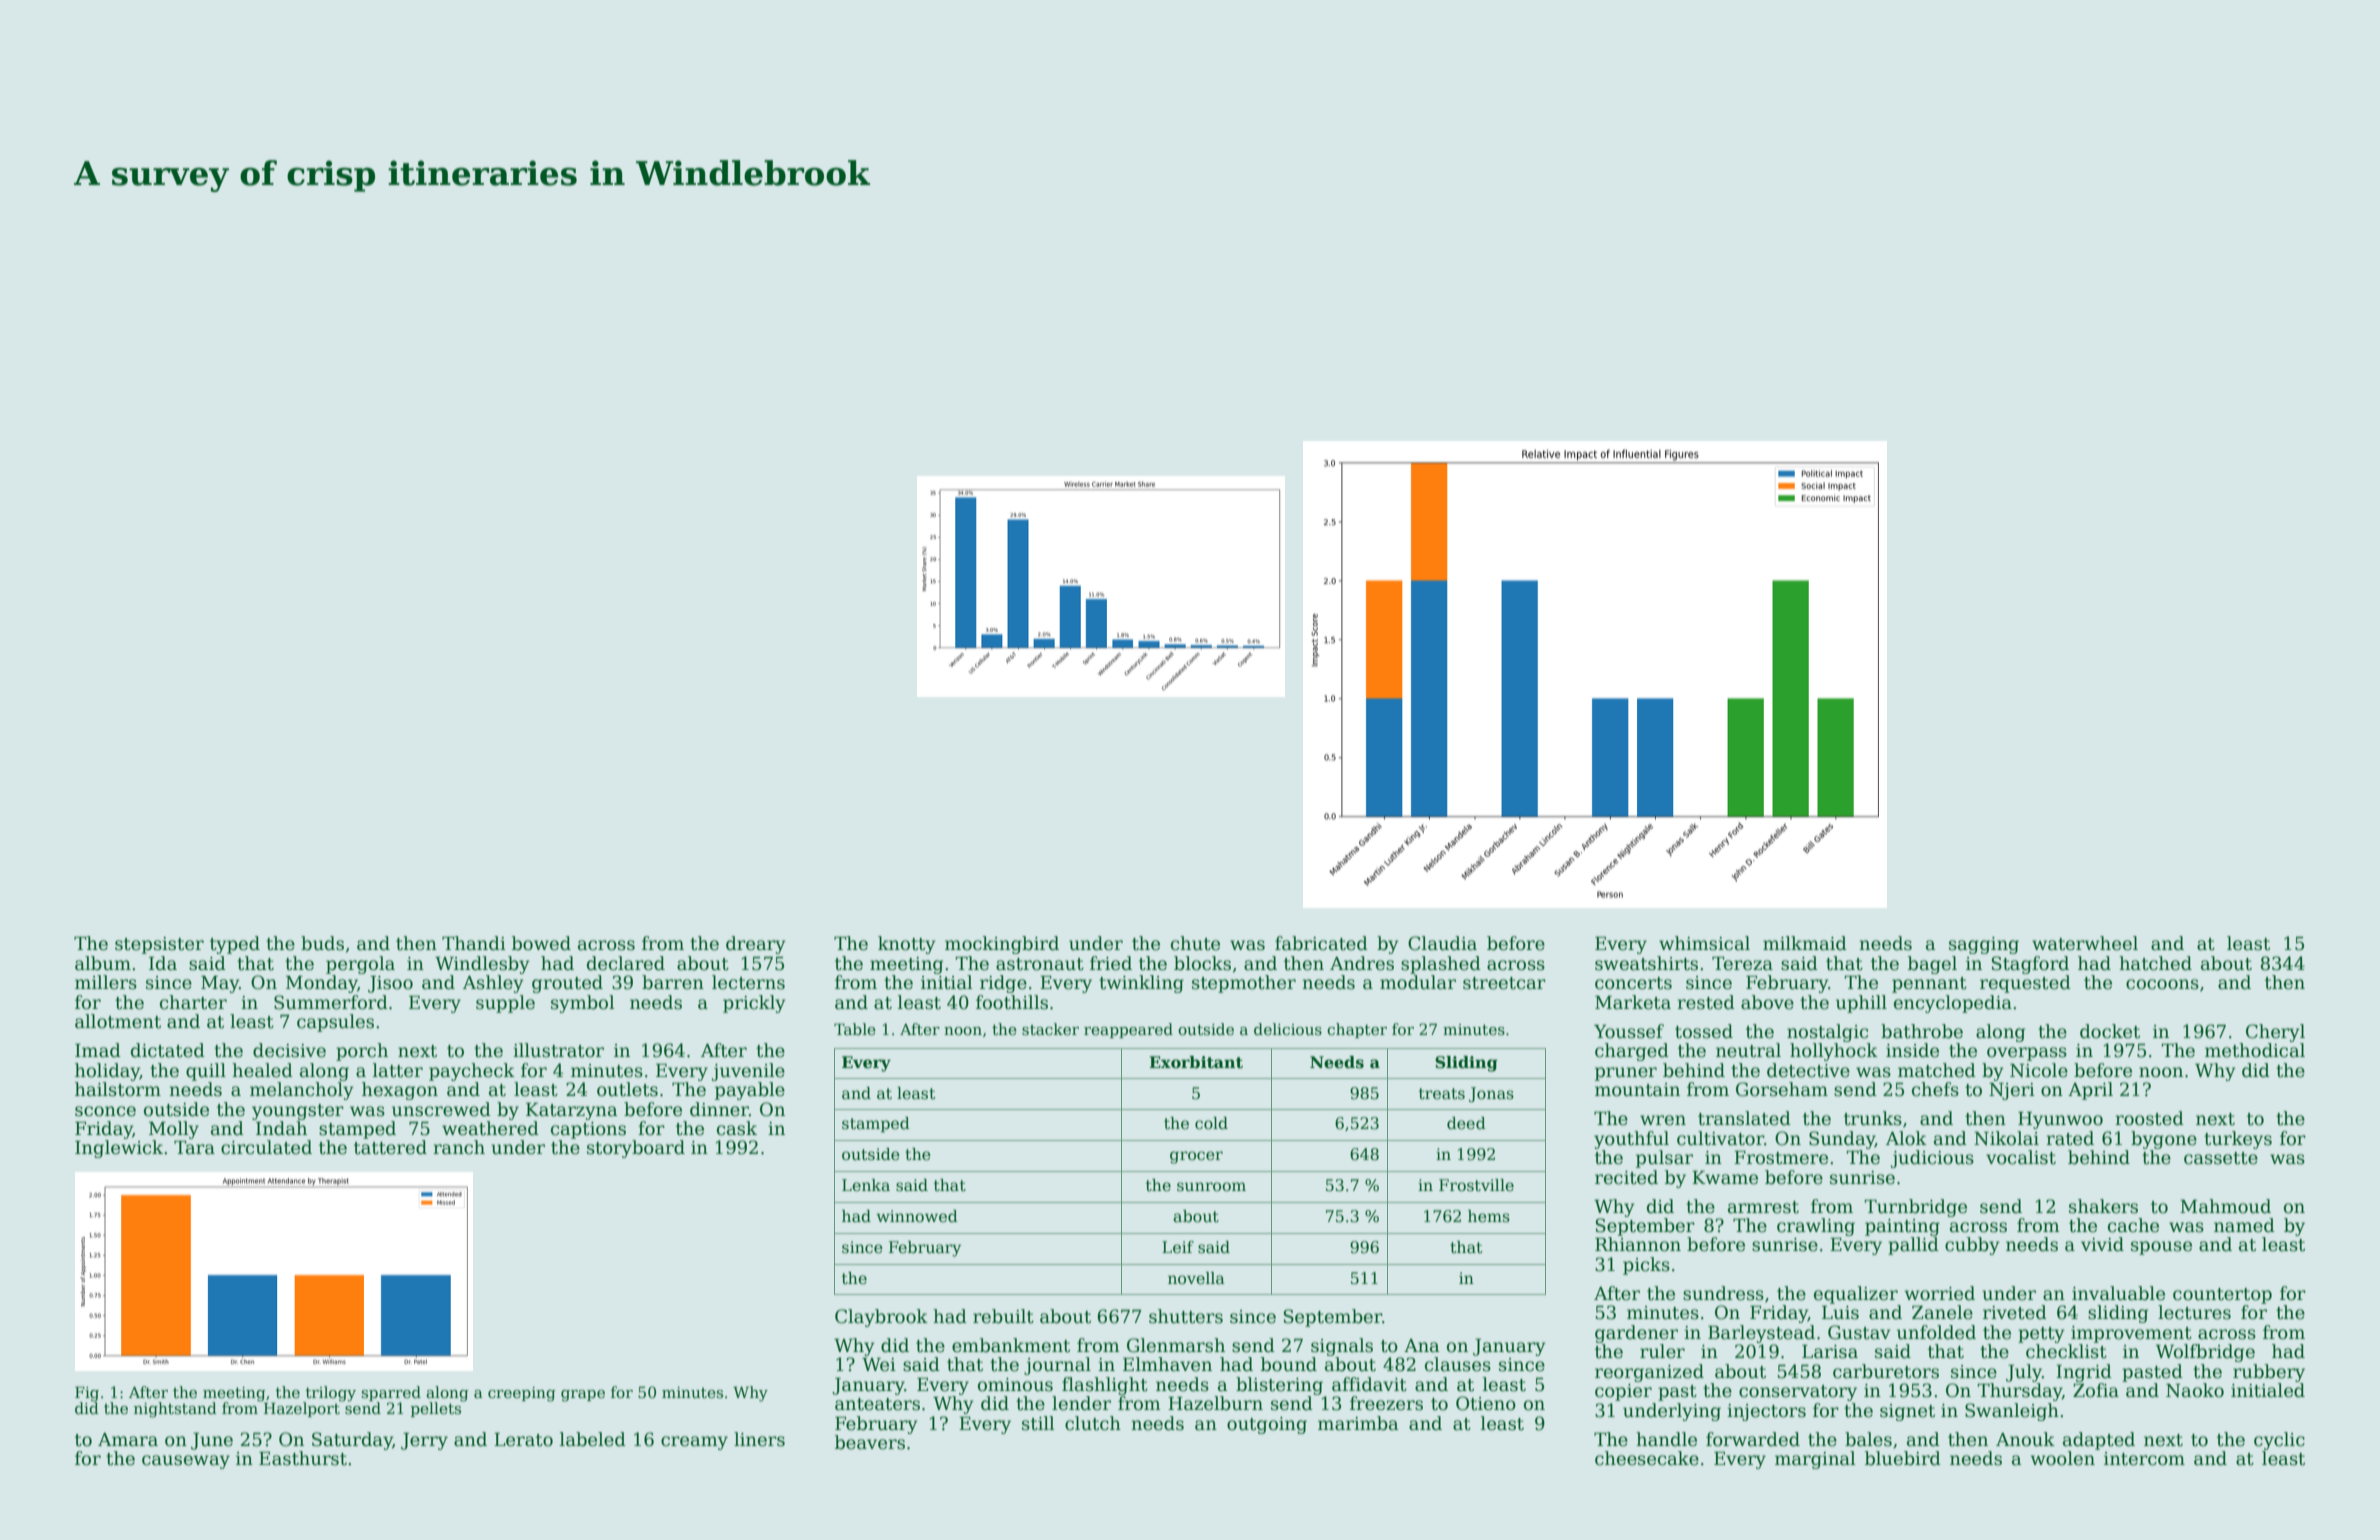  I want to click on winnowed, so click(917, 1216).
